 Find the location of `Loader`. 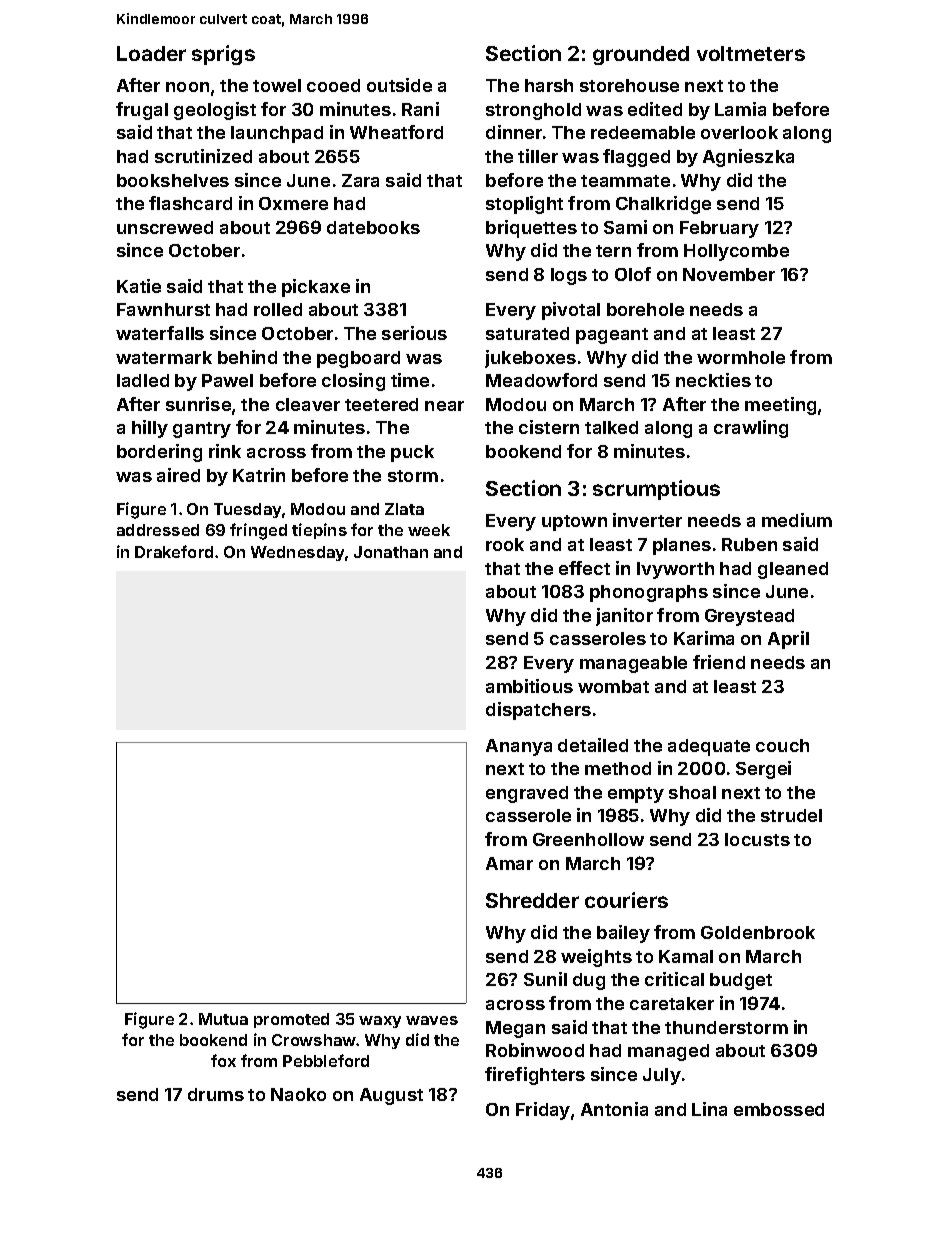

Loader is located at coordinates (151, 53).
